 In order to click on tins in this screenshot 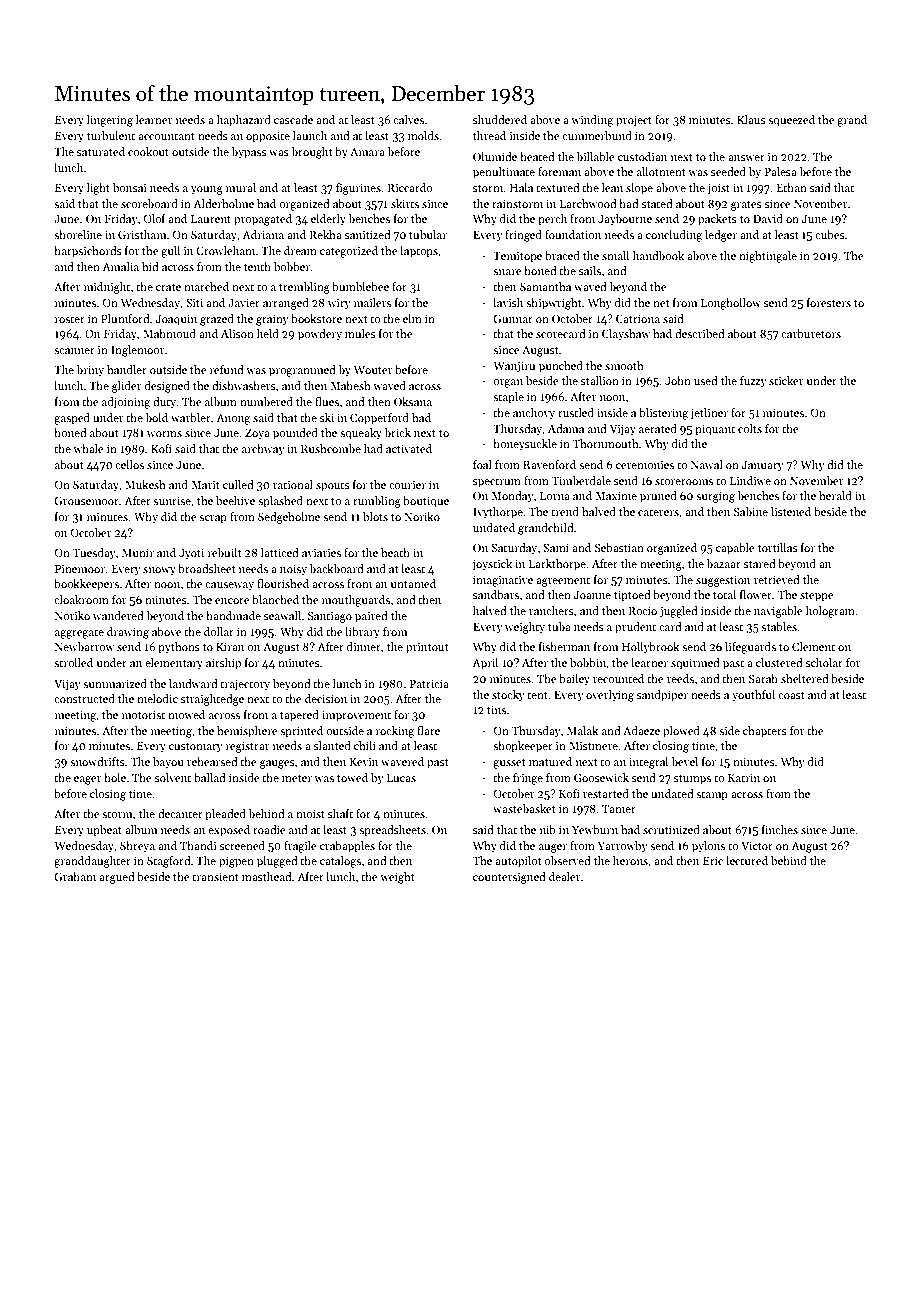, I will do `click(496, 710)`.
